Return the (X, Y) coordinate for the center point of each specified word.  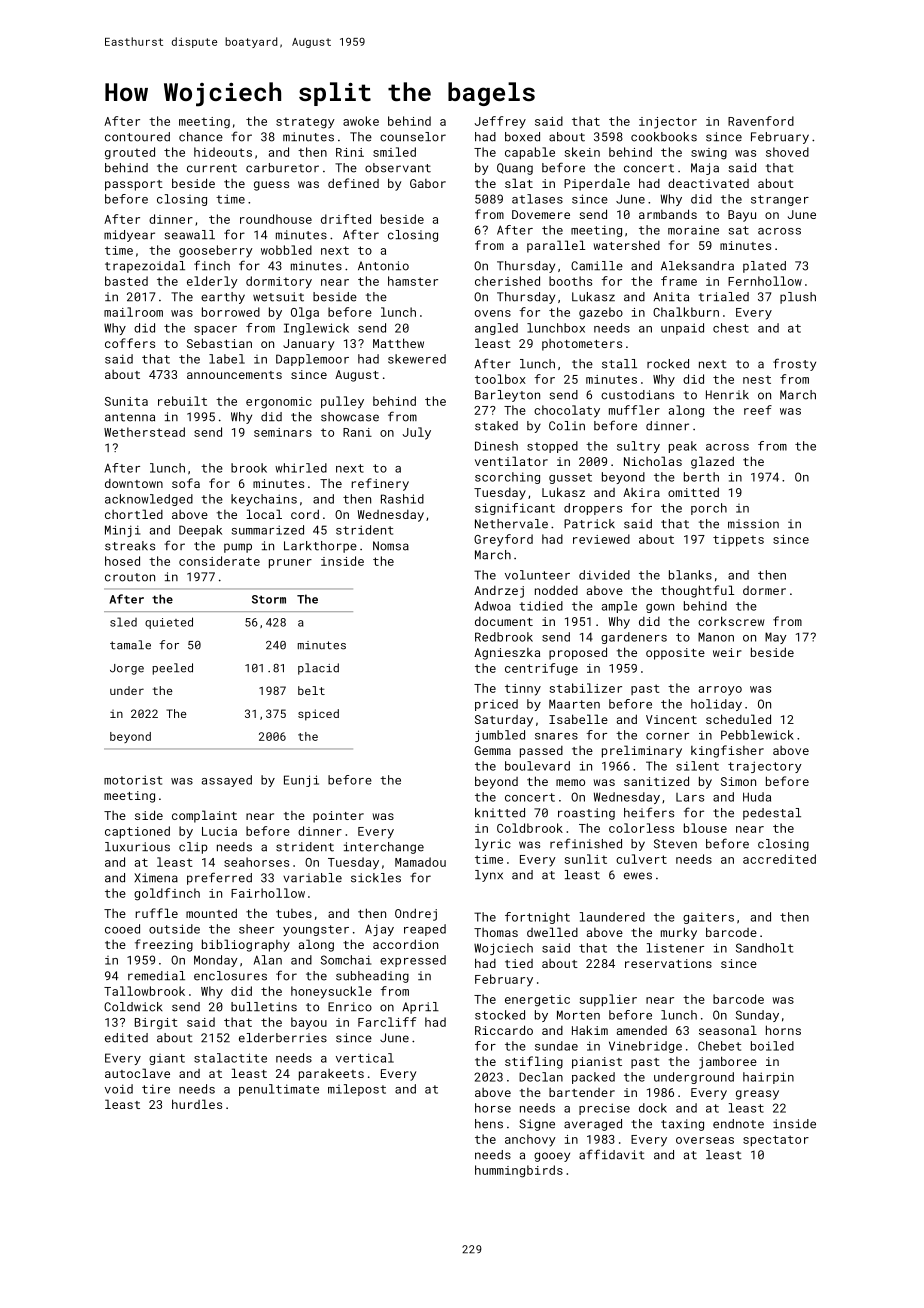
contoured (137, 137)
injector (668, 123)
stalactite (230, 1058)
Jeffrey (500, 122)
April (420, 1008)
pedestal (772, 814)
